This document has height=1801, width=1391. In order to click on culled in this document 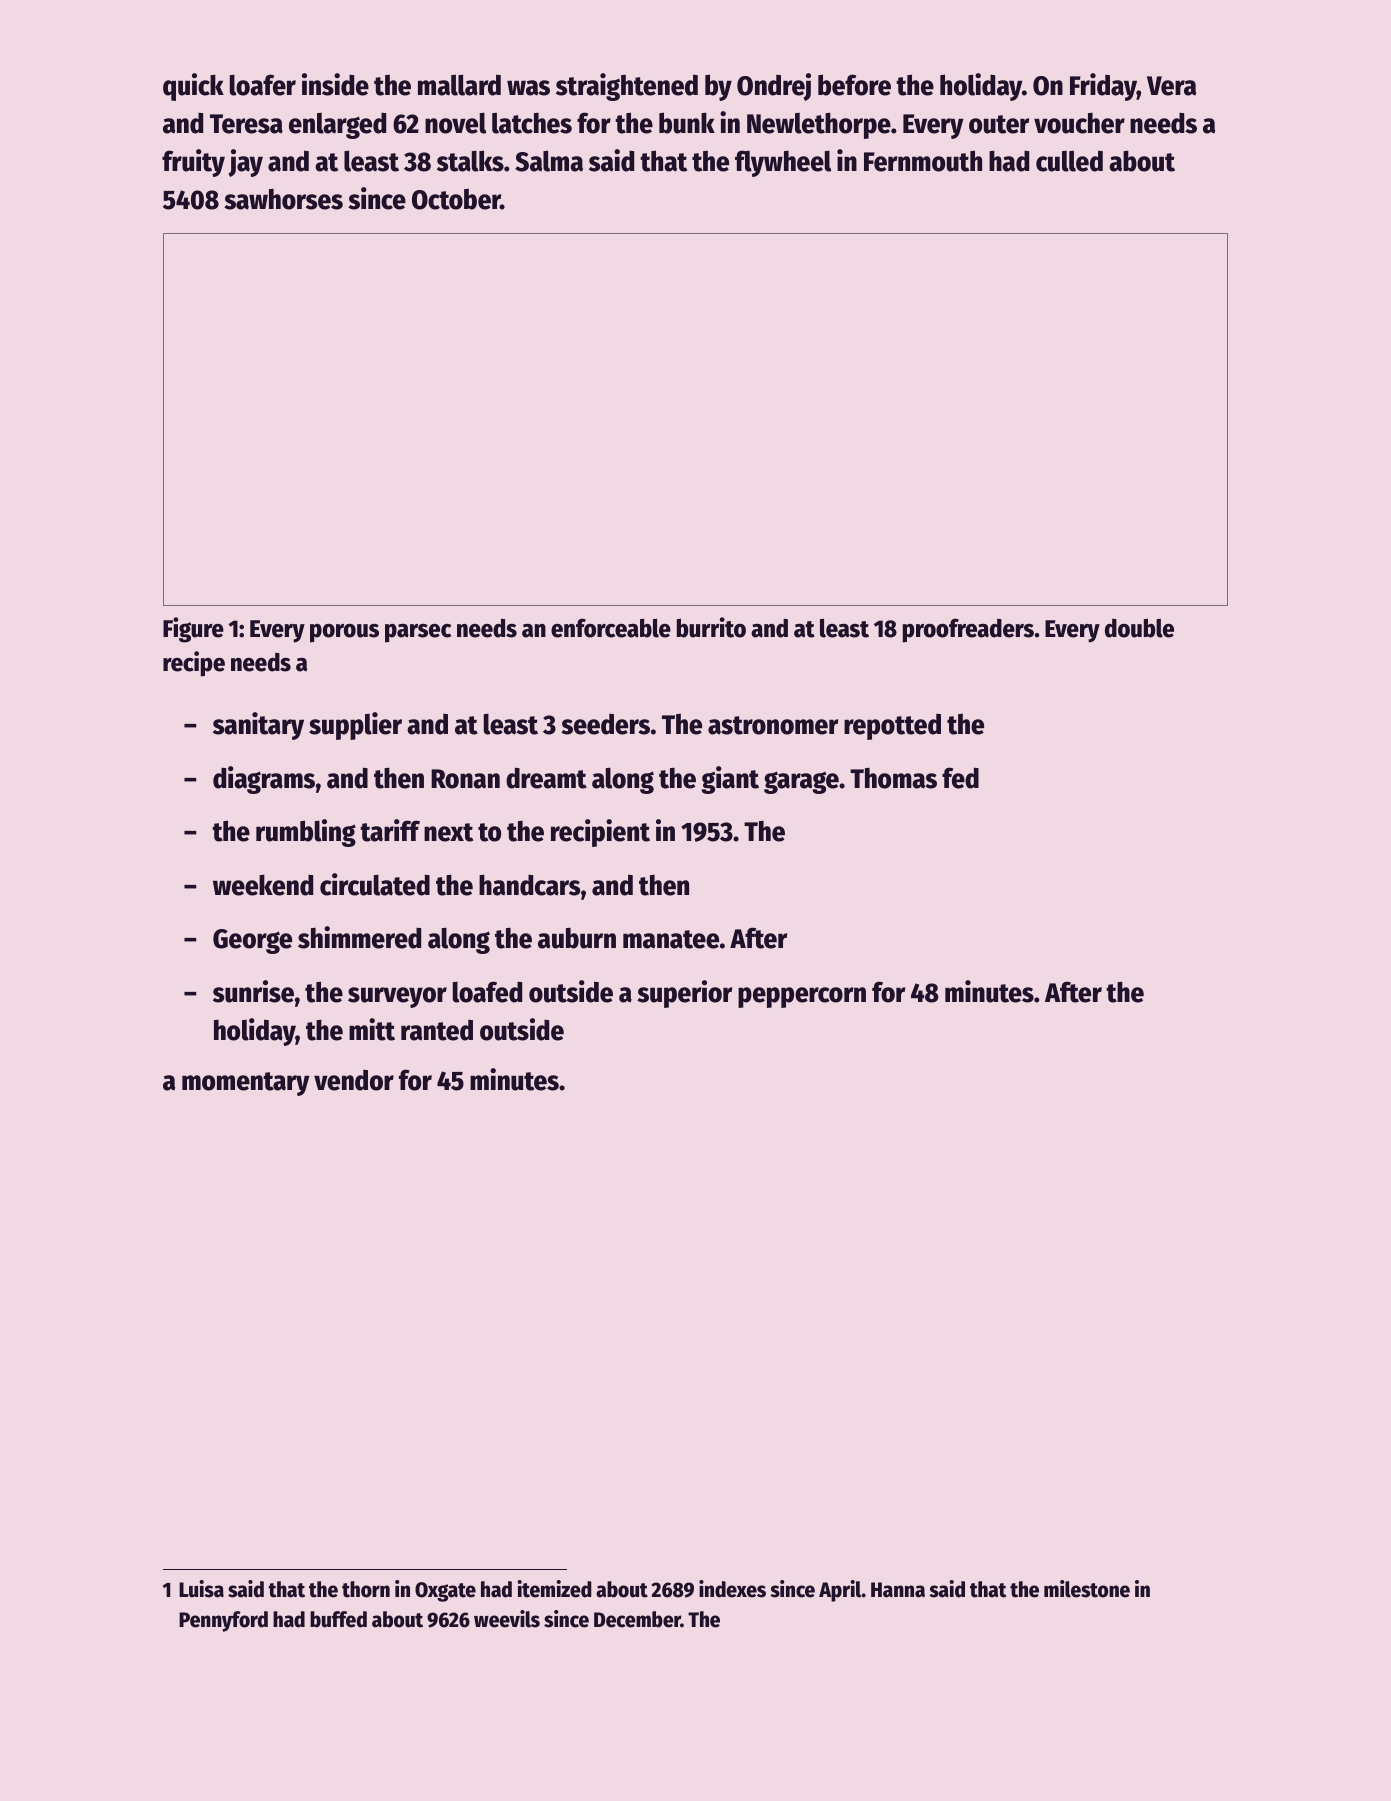, I will do `click(1069, 161)`.
